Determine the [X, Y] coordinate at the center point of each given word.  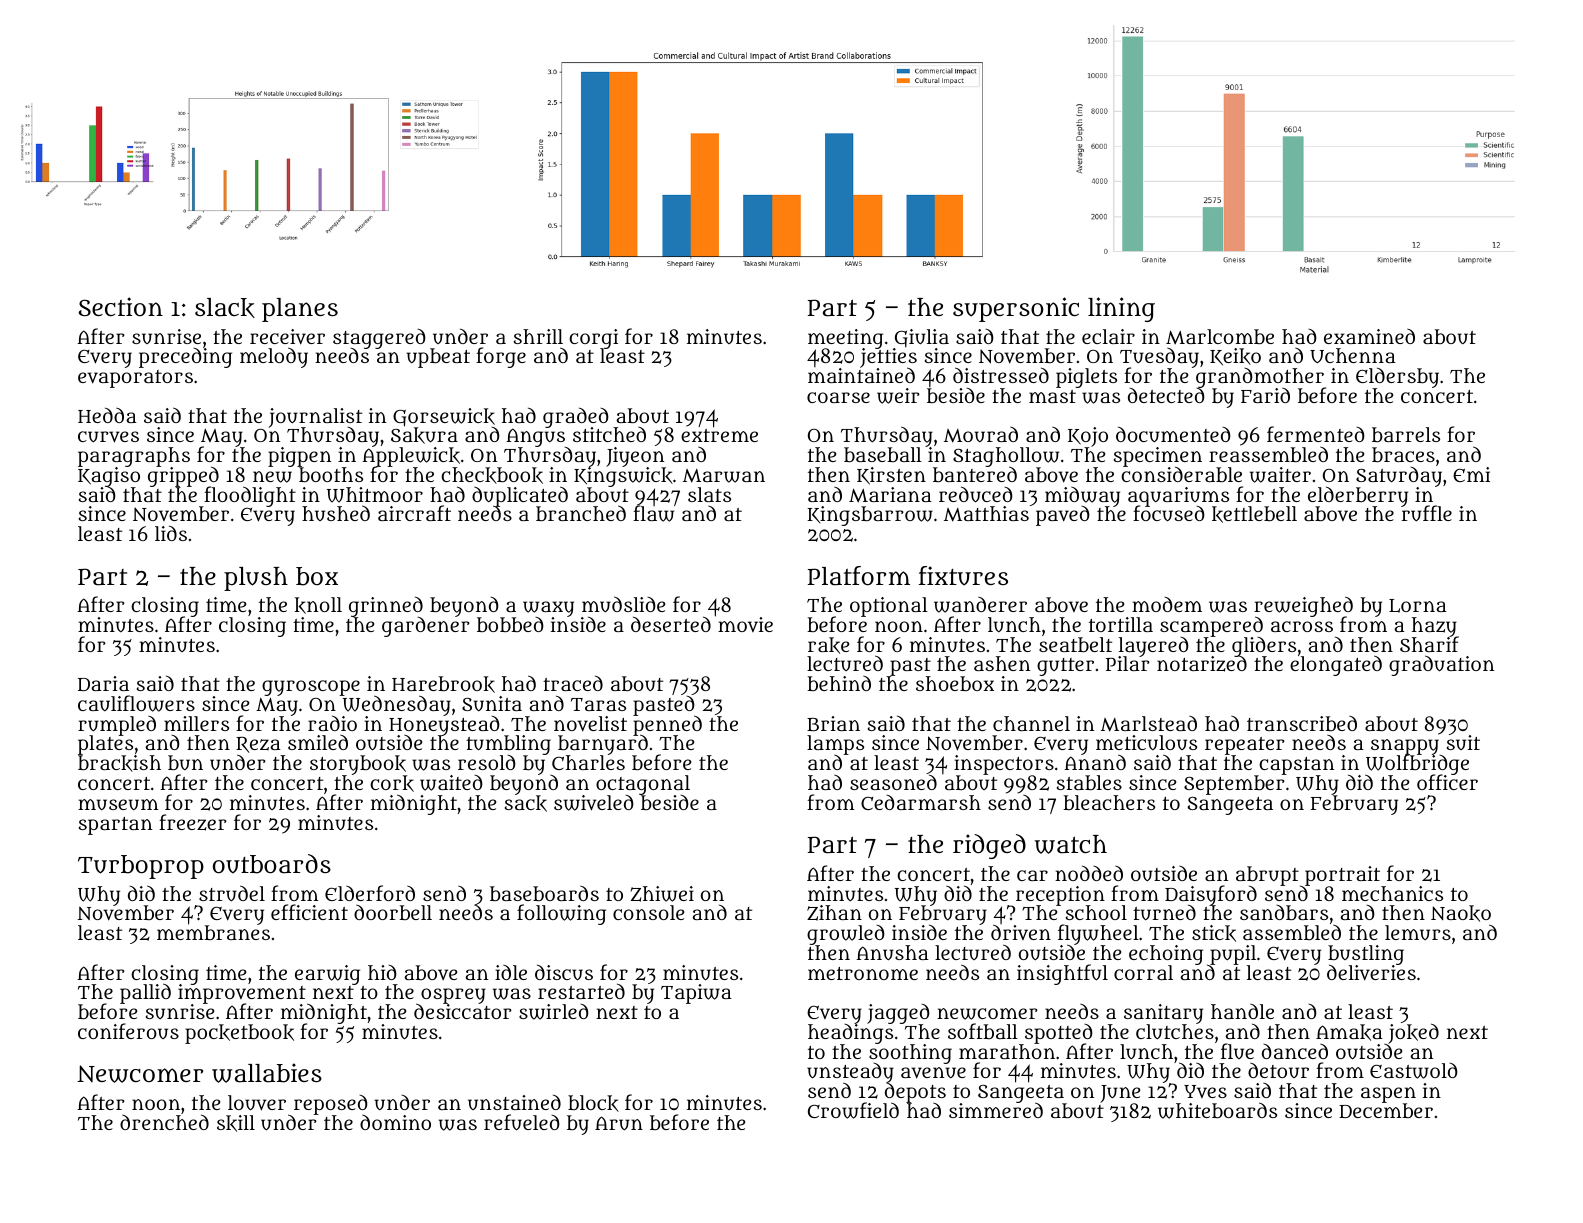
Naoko [1461, 913]
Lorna [1418, 606]
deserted [671, 624]
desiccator [463, 1012]
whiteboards [1217, 1110]
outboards [272, 864]
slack [225, 308]
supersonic [1016, 309]
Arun [619, 1123]
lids [171, 533]
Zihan [834, 913]
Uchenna [1353, 355]
